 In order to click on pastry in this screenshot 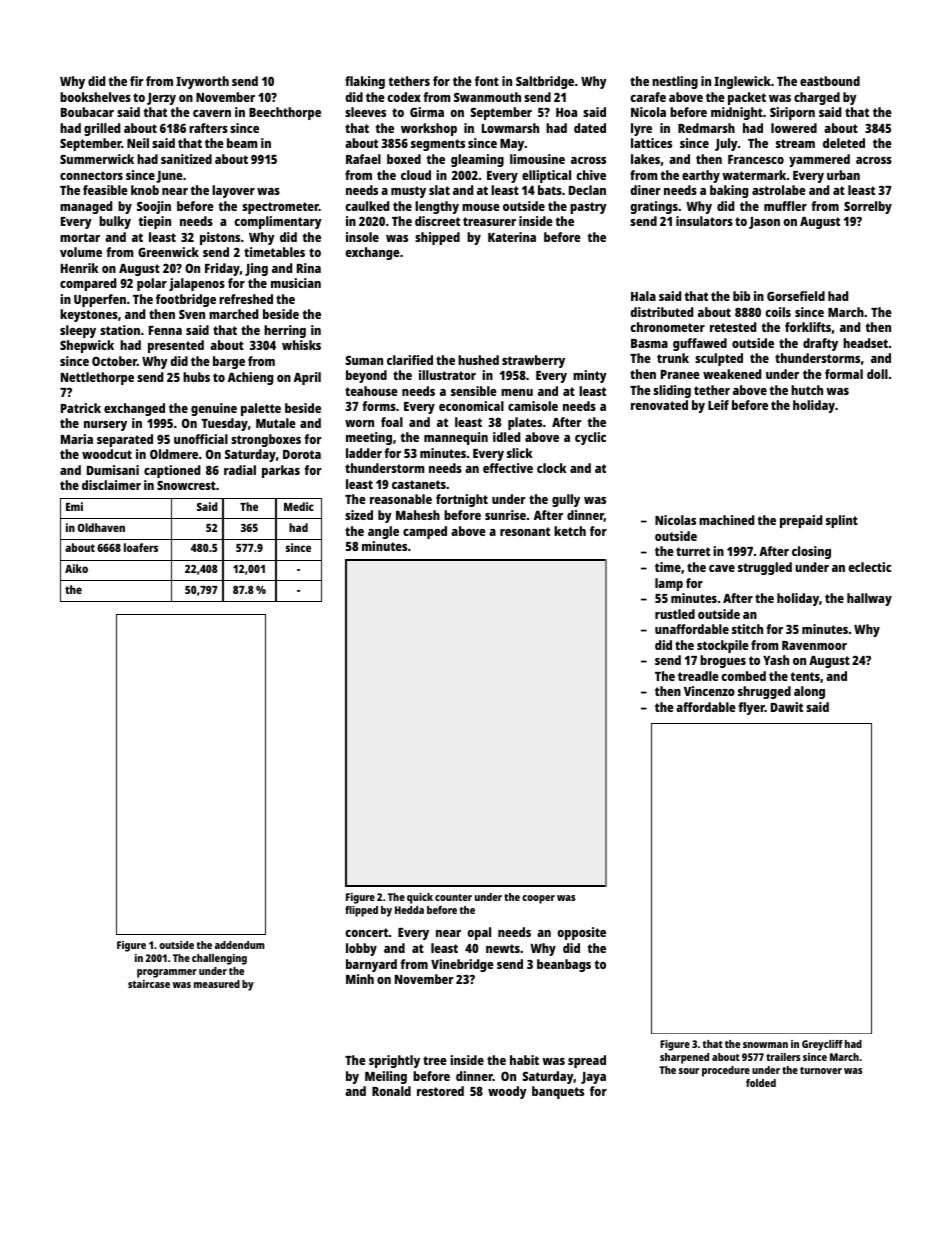, I will do `click(588, 208)`.
